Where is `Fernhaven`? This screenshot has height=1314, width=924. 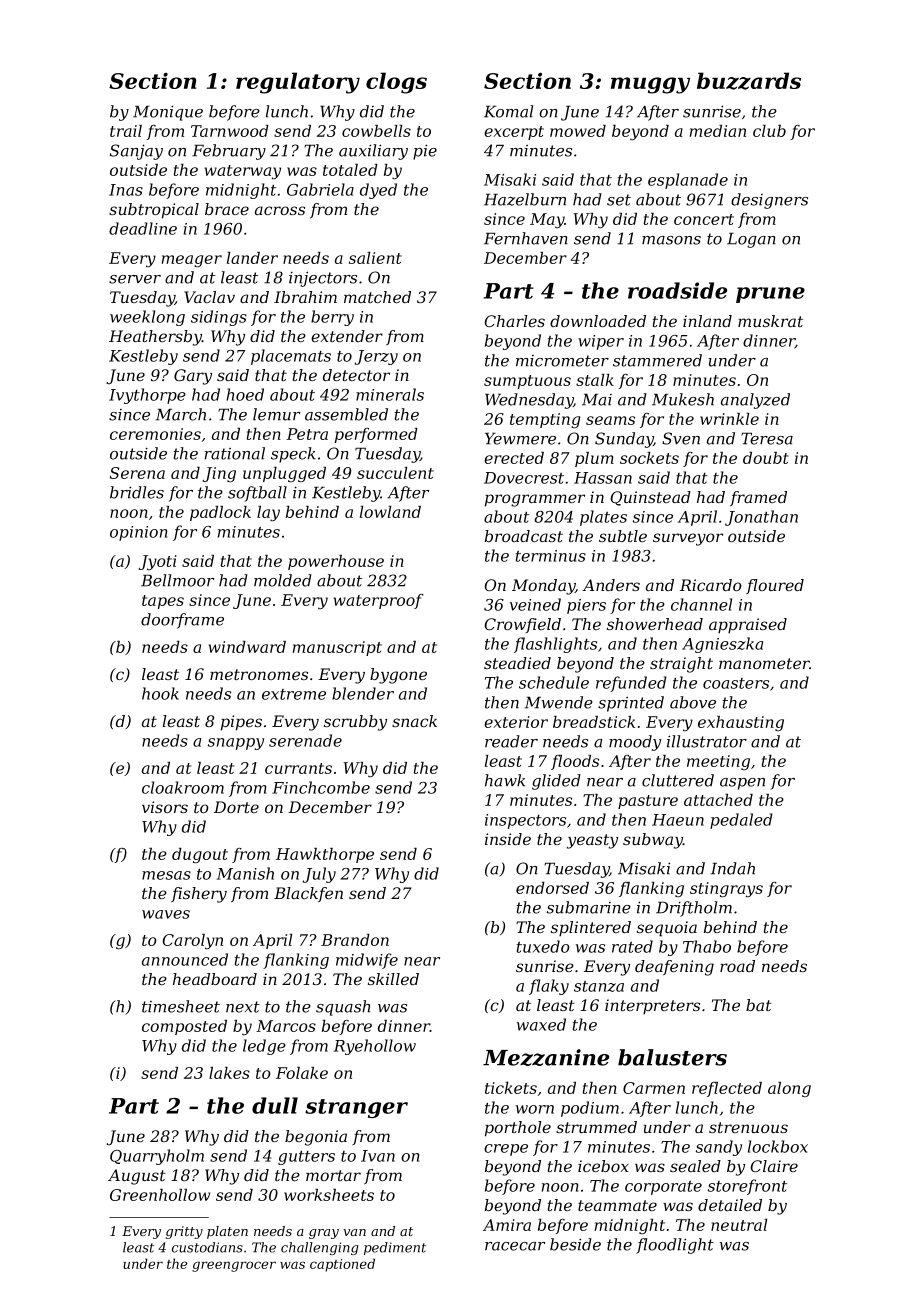 Fernhaven is located at coordinates (526, 238).
